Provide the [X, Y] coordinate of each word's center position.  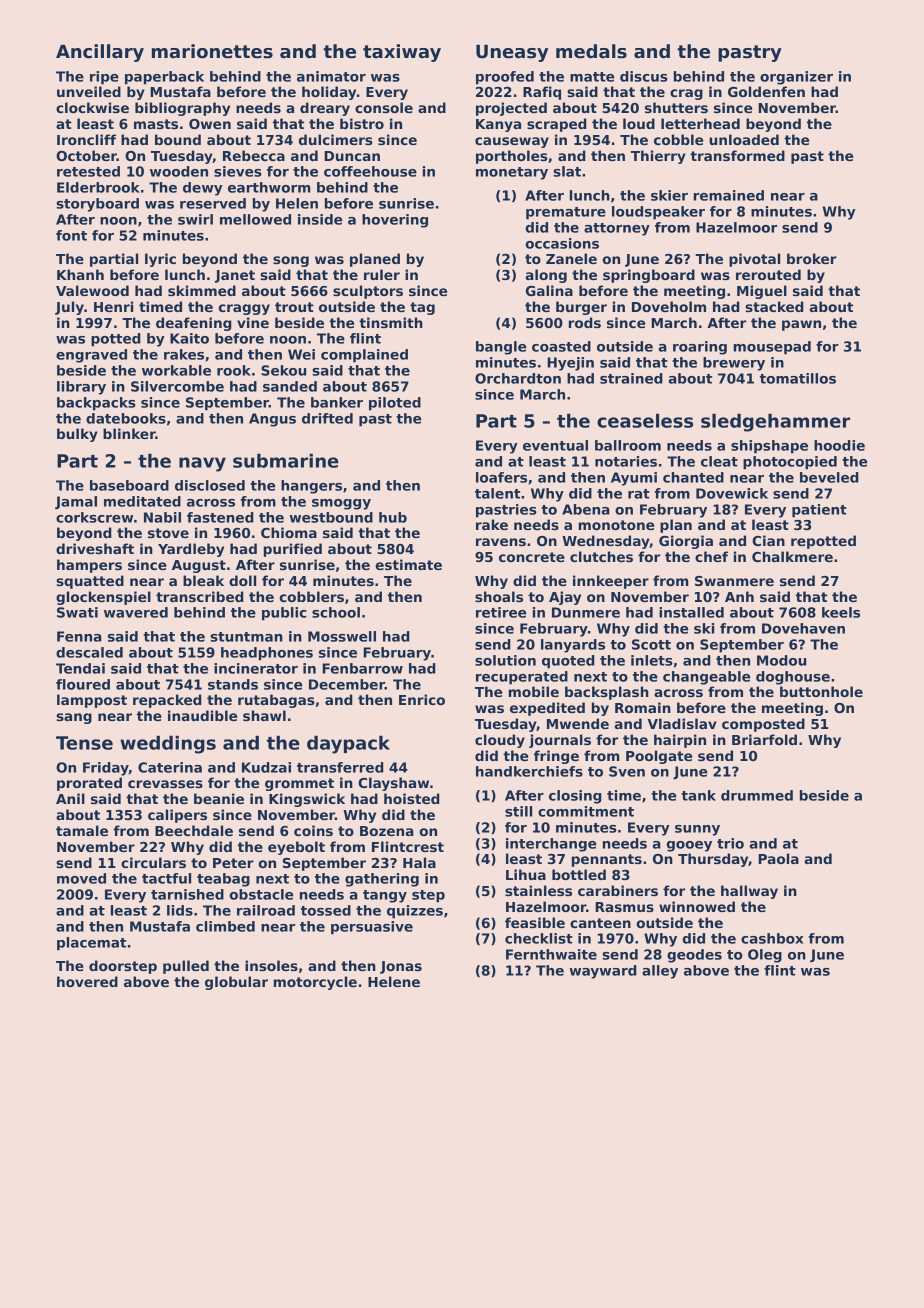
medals [591, 51]
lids [180, 910]
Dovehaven [803, 628]
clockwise [92, 107]
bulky [77, 435]
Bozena [387, 831]
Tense [84, 743]
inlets [652, 660]
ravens [501, 542]
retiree [501, 612]
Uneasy [512, 53]
